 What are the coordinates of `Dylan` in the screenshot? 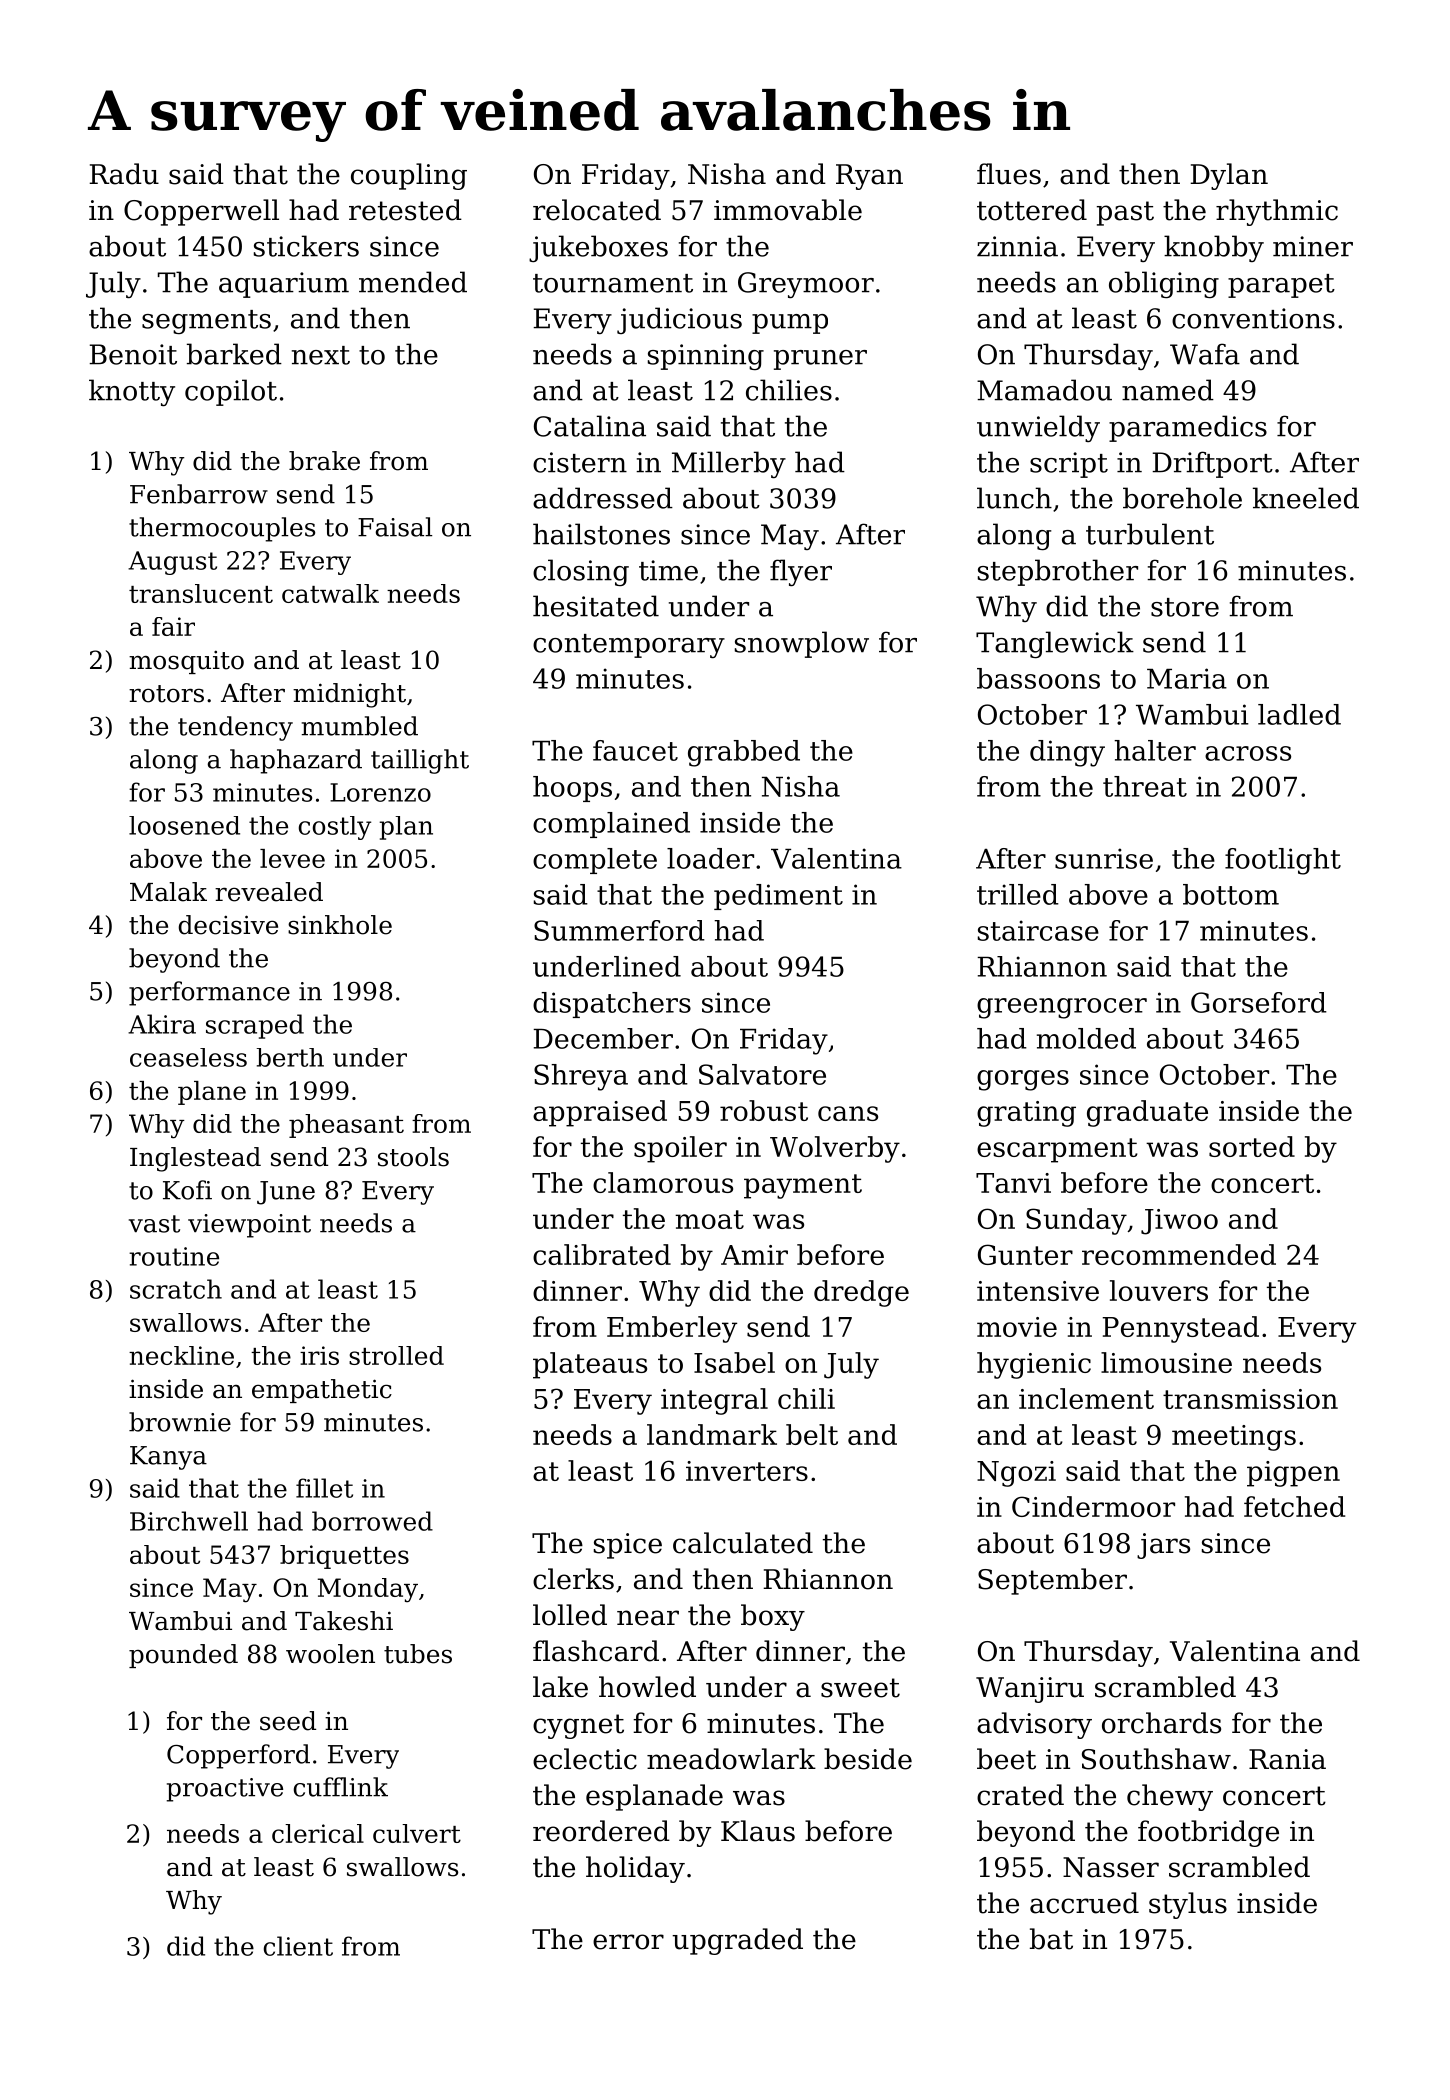 It's located at (1229, 176).
